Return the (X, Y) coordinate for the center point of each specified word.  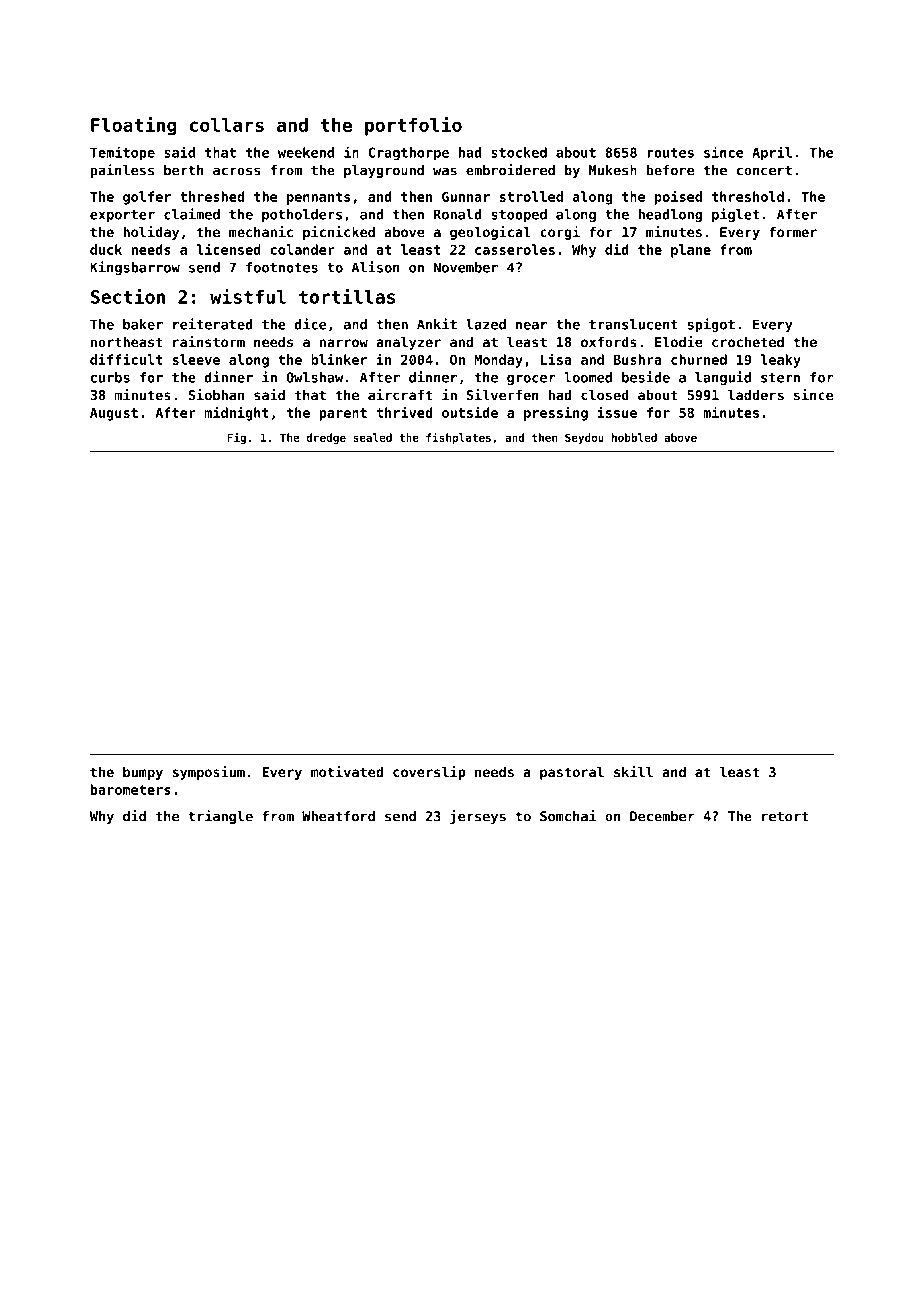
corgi (560, 233)
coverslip (429, 773)
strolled (531, 196)
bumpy (143, 773)
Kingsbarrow (135, 268)
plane (691, 251)
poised (678, 197)
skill (633, 771)
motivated (347, 771)
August (114, 414)
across (237, 171)
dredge (326, 438)
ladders (756, 395)
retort (785, 816)
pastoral (572, 773)
